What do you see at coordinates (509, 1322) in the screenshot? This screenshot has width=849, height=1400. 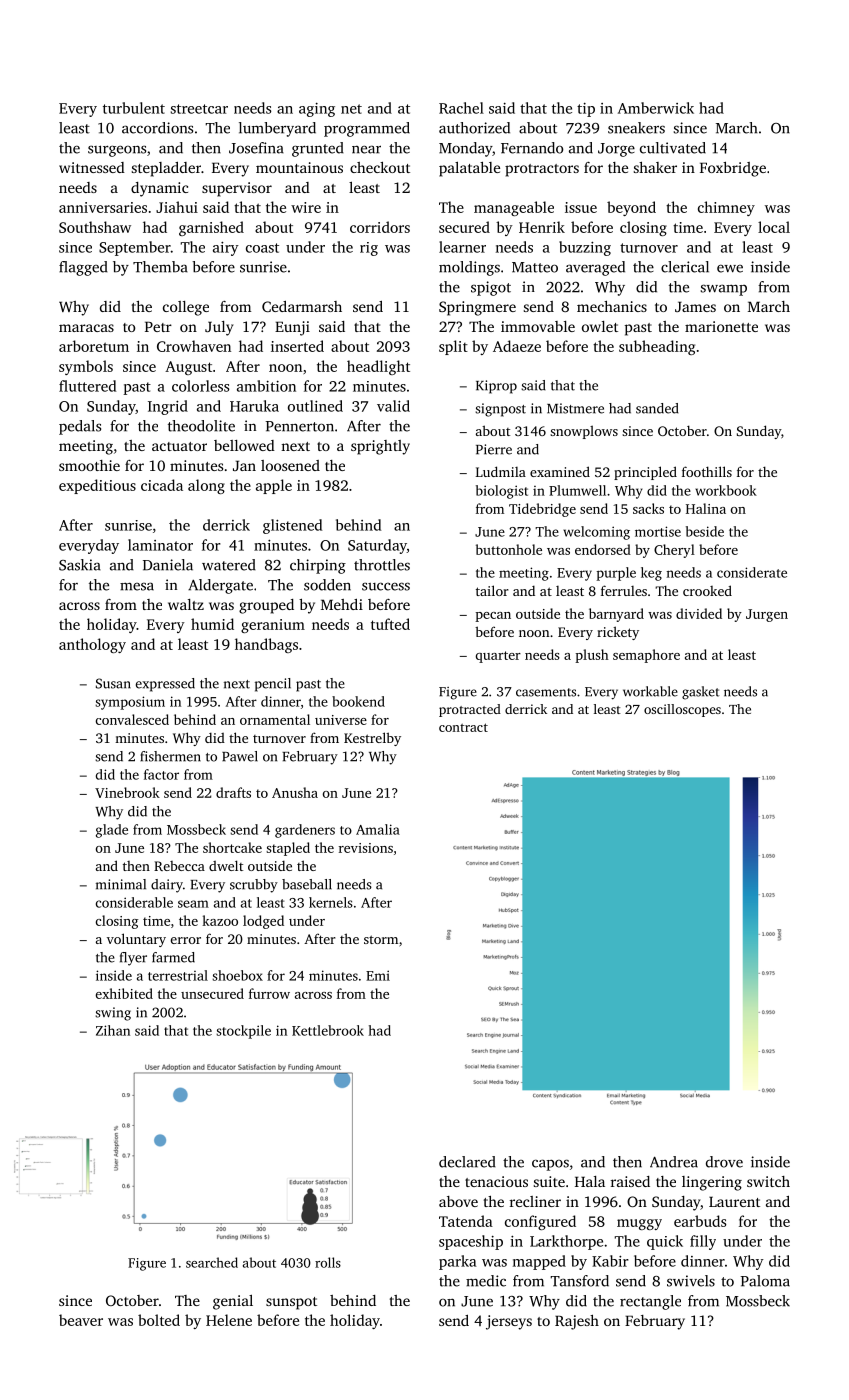 I see `jerseys` at bounding box center [509, 1322].
